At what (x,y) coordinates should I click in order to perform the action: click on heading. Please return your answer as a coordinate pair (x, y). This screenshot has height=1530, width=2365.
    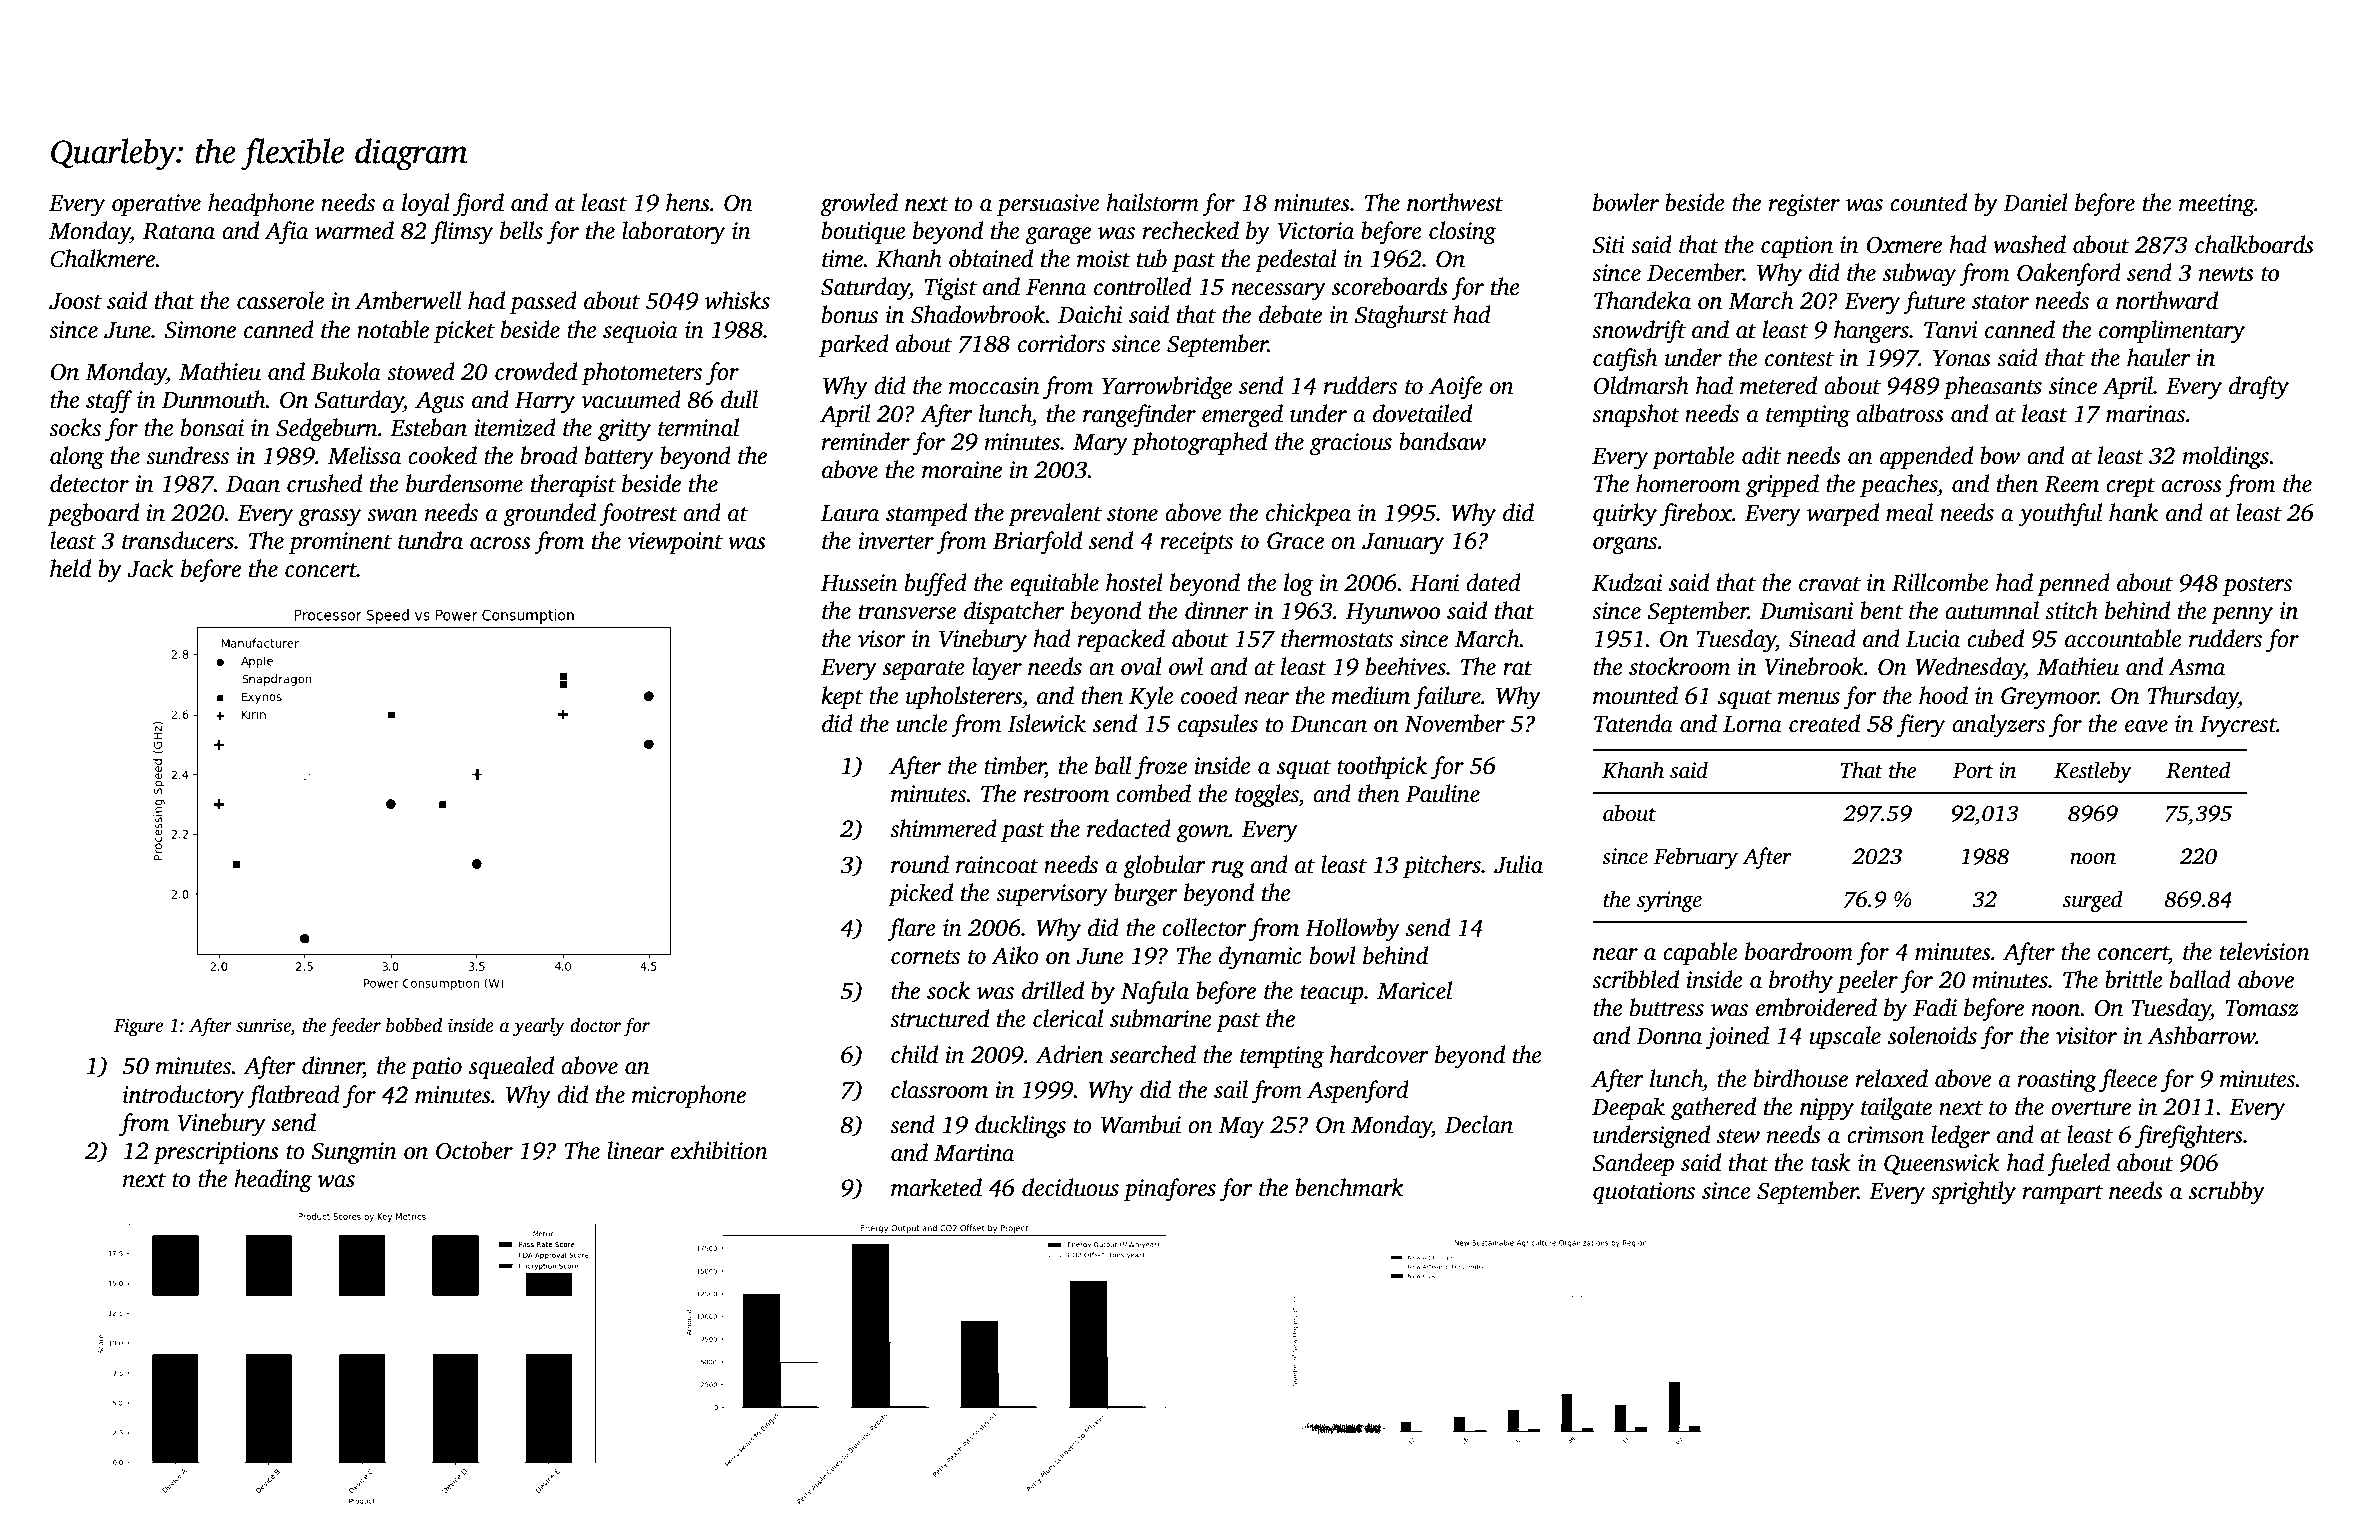
    Looking at the image, I should click on (273, 1181).
